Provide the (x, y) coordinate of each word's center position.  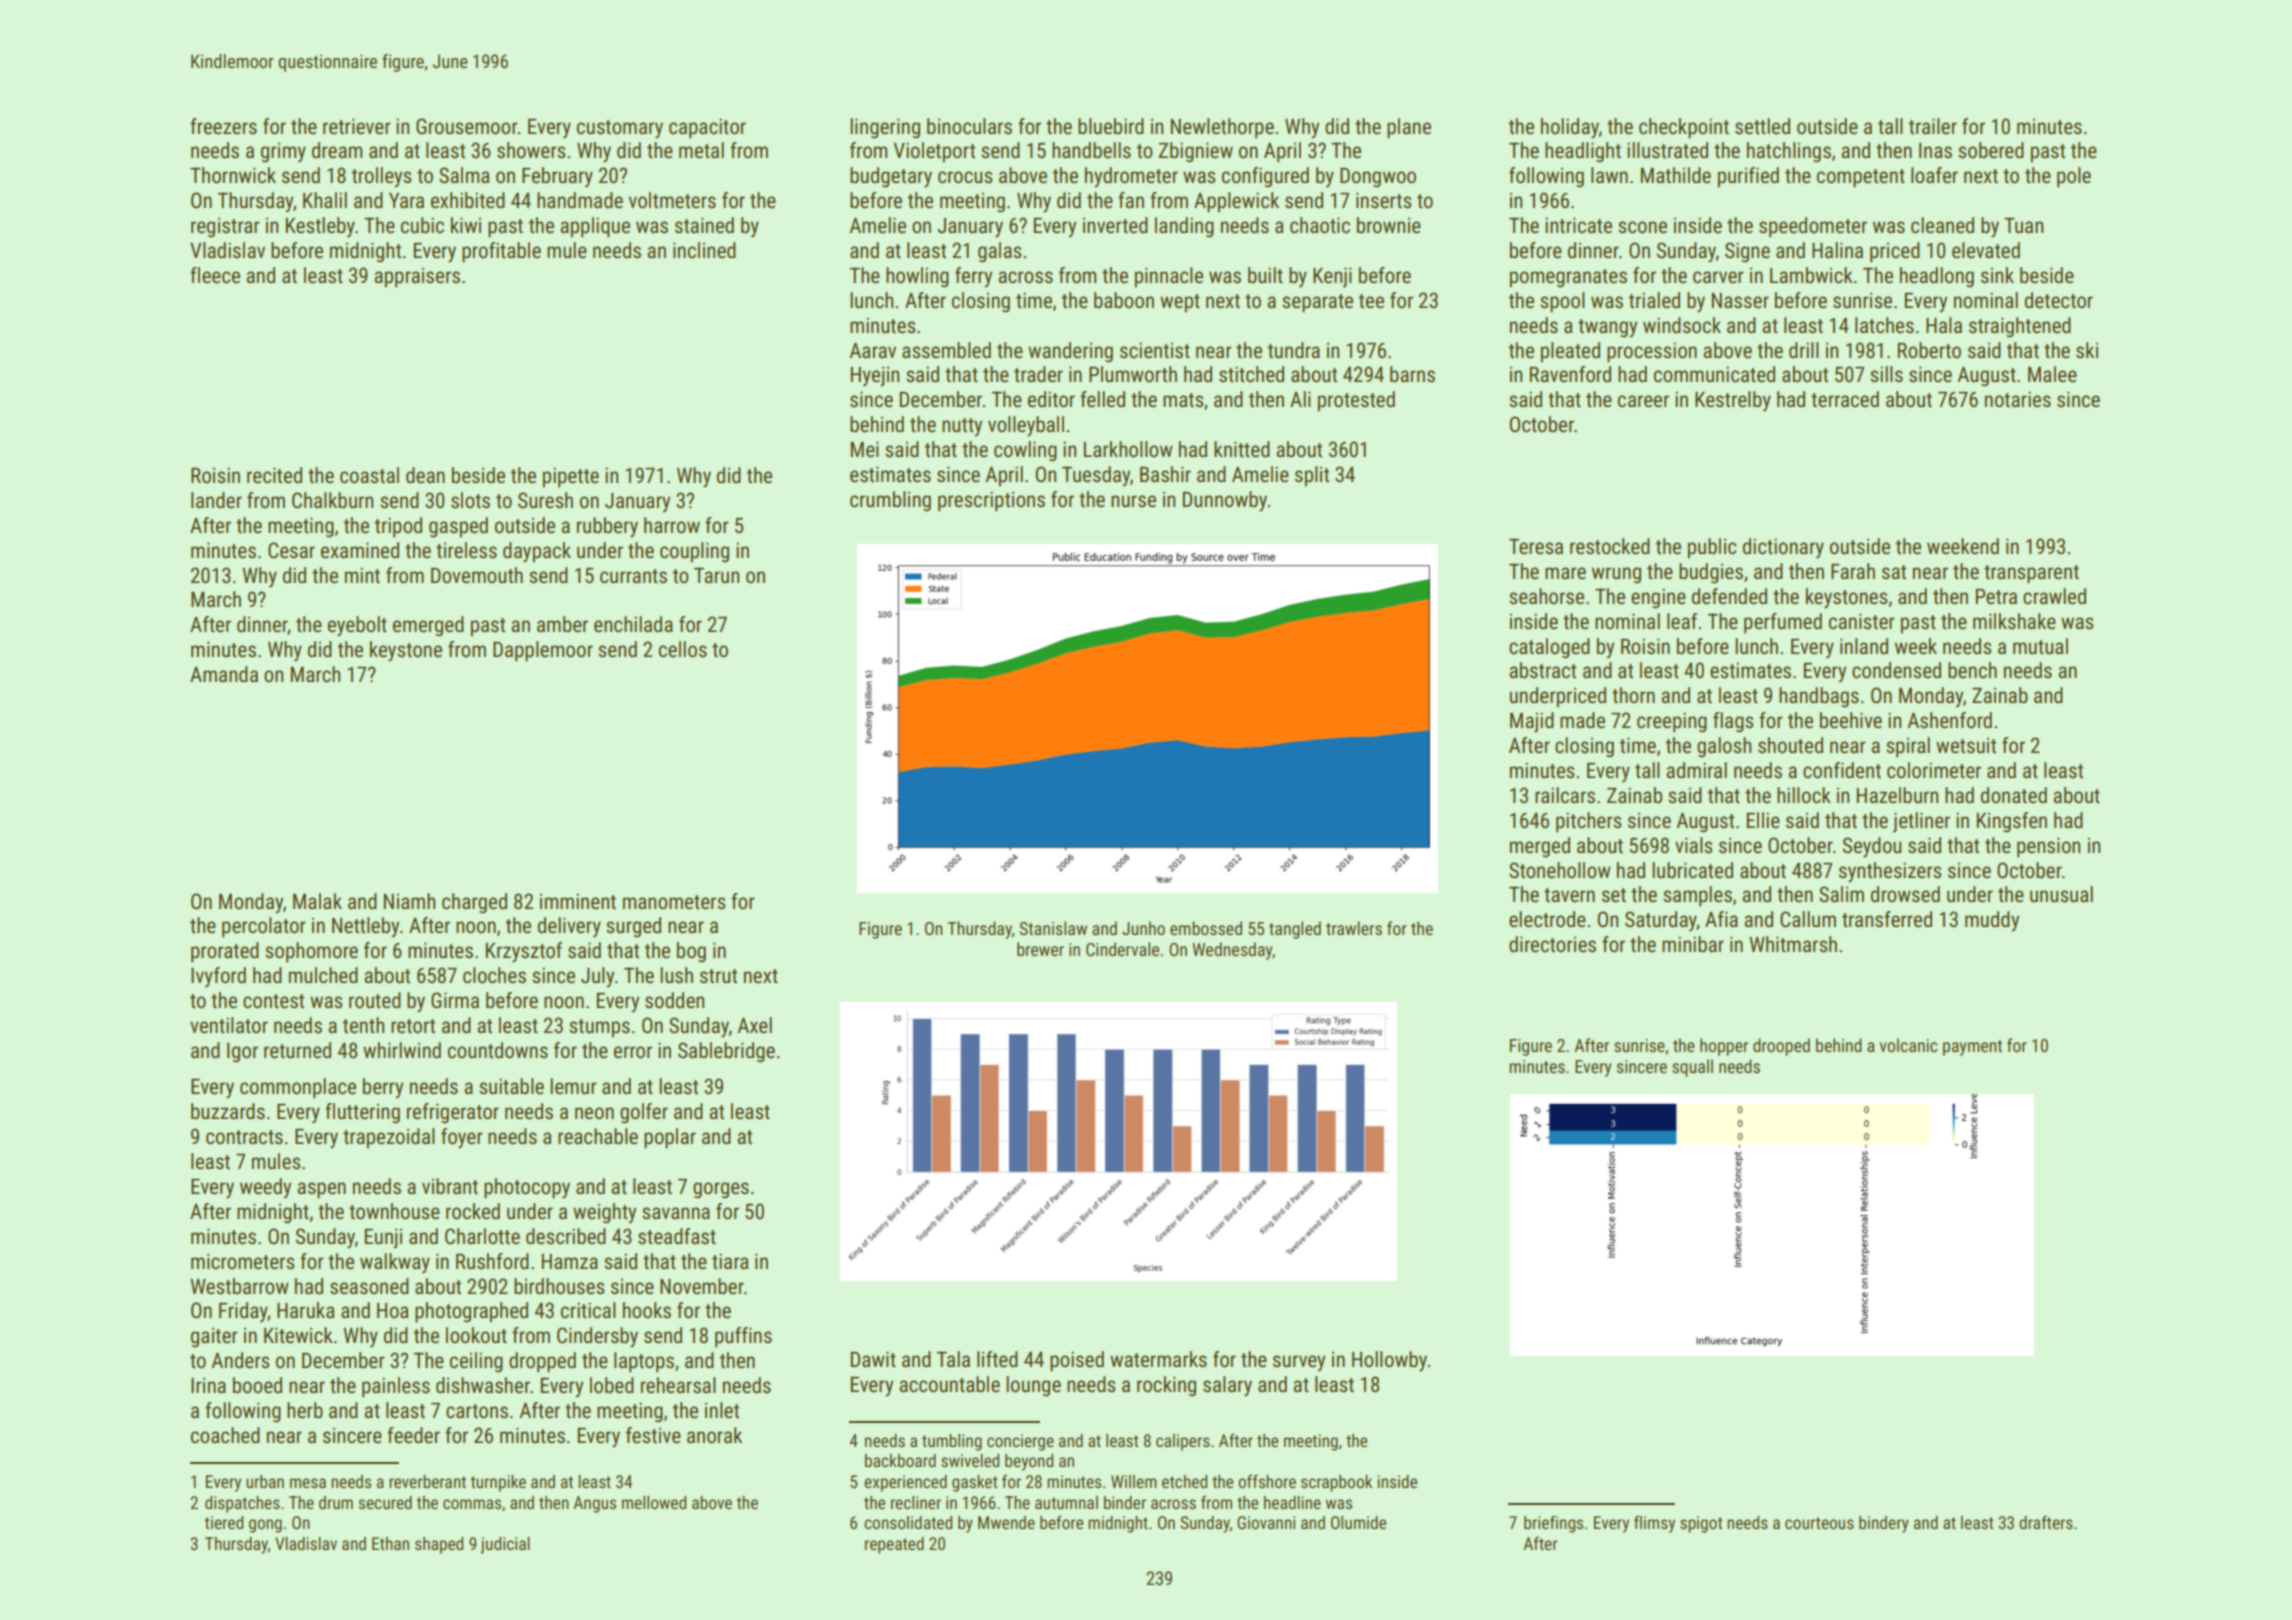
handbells (1091, 150)
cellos (683, 649)
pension (2048, 847)
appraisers (417, 278)
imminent (578, 901)
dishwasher (483, 1385)
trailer (1932, 126)
